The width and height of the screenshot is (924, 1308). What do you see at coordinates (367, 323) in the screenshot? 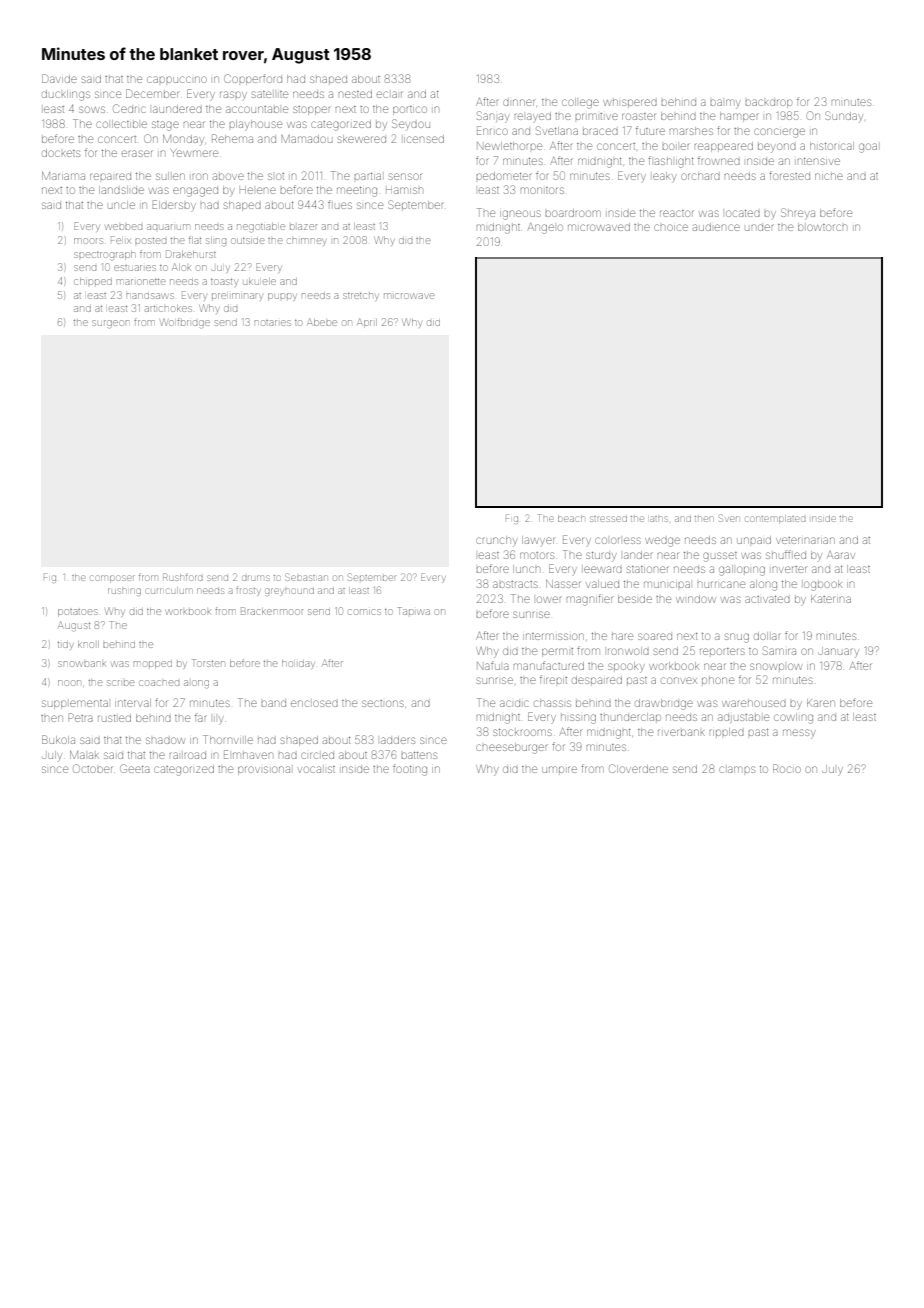
I see `April` at bounding box center [367, 323].
